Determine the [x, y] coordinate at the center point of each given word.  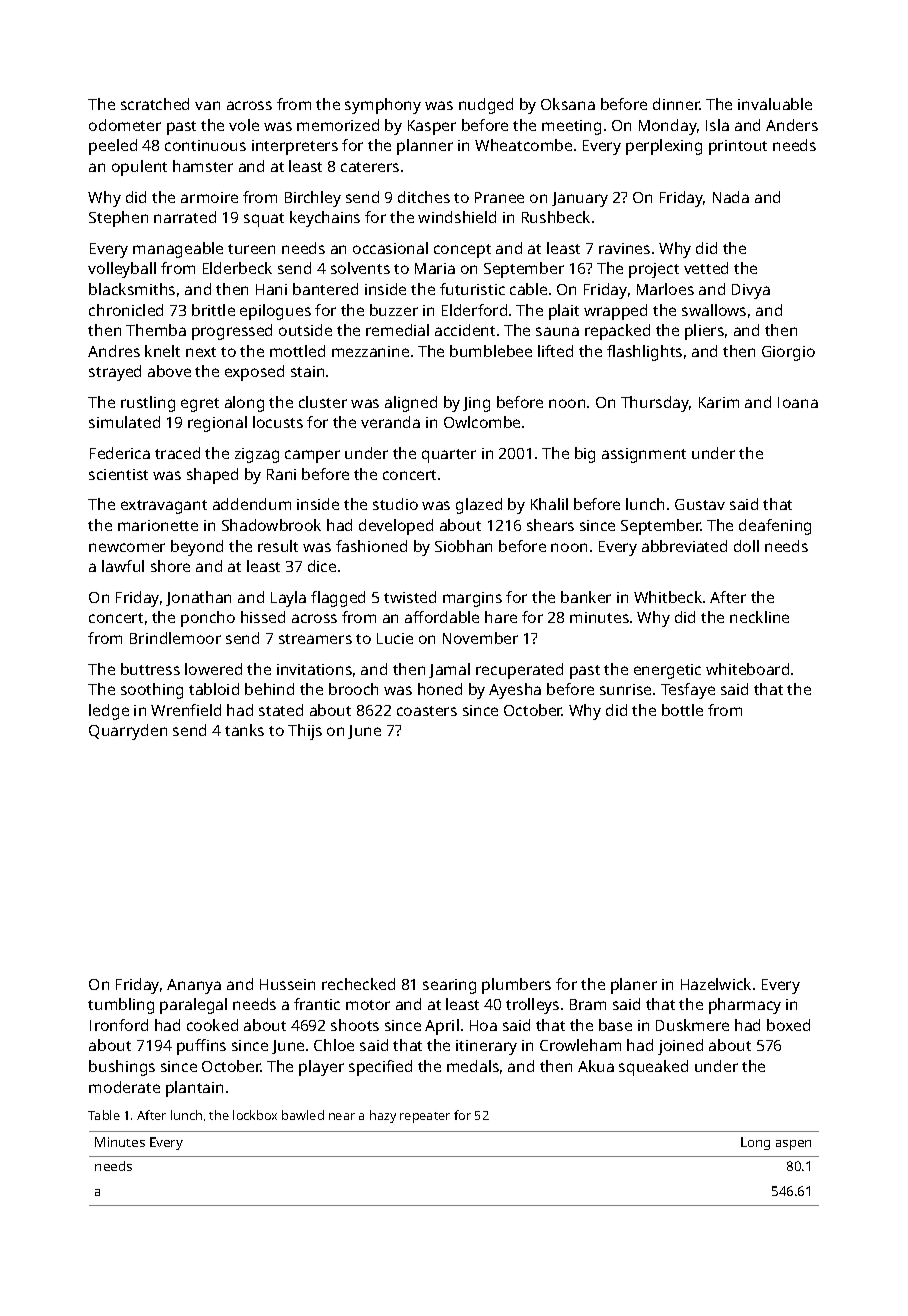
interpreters [295, 147]
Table [104, 1115]
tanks [244, 730]
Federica [120, 453]
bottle [682, 710]
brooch [353, 689]
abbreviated [684, 546]
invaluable [775, 104]
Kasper [432, 127]
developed [396, 527]
